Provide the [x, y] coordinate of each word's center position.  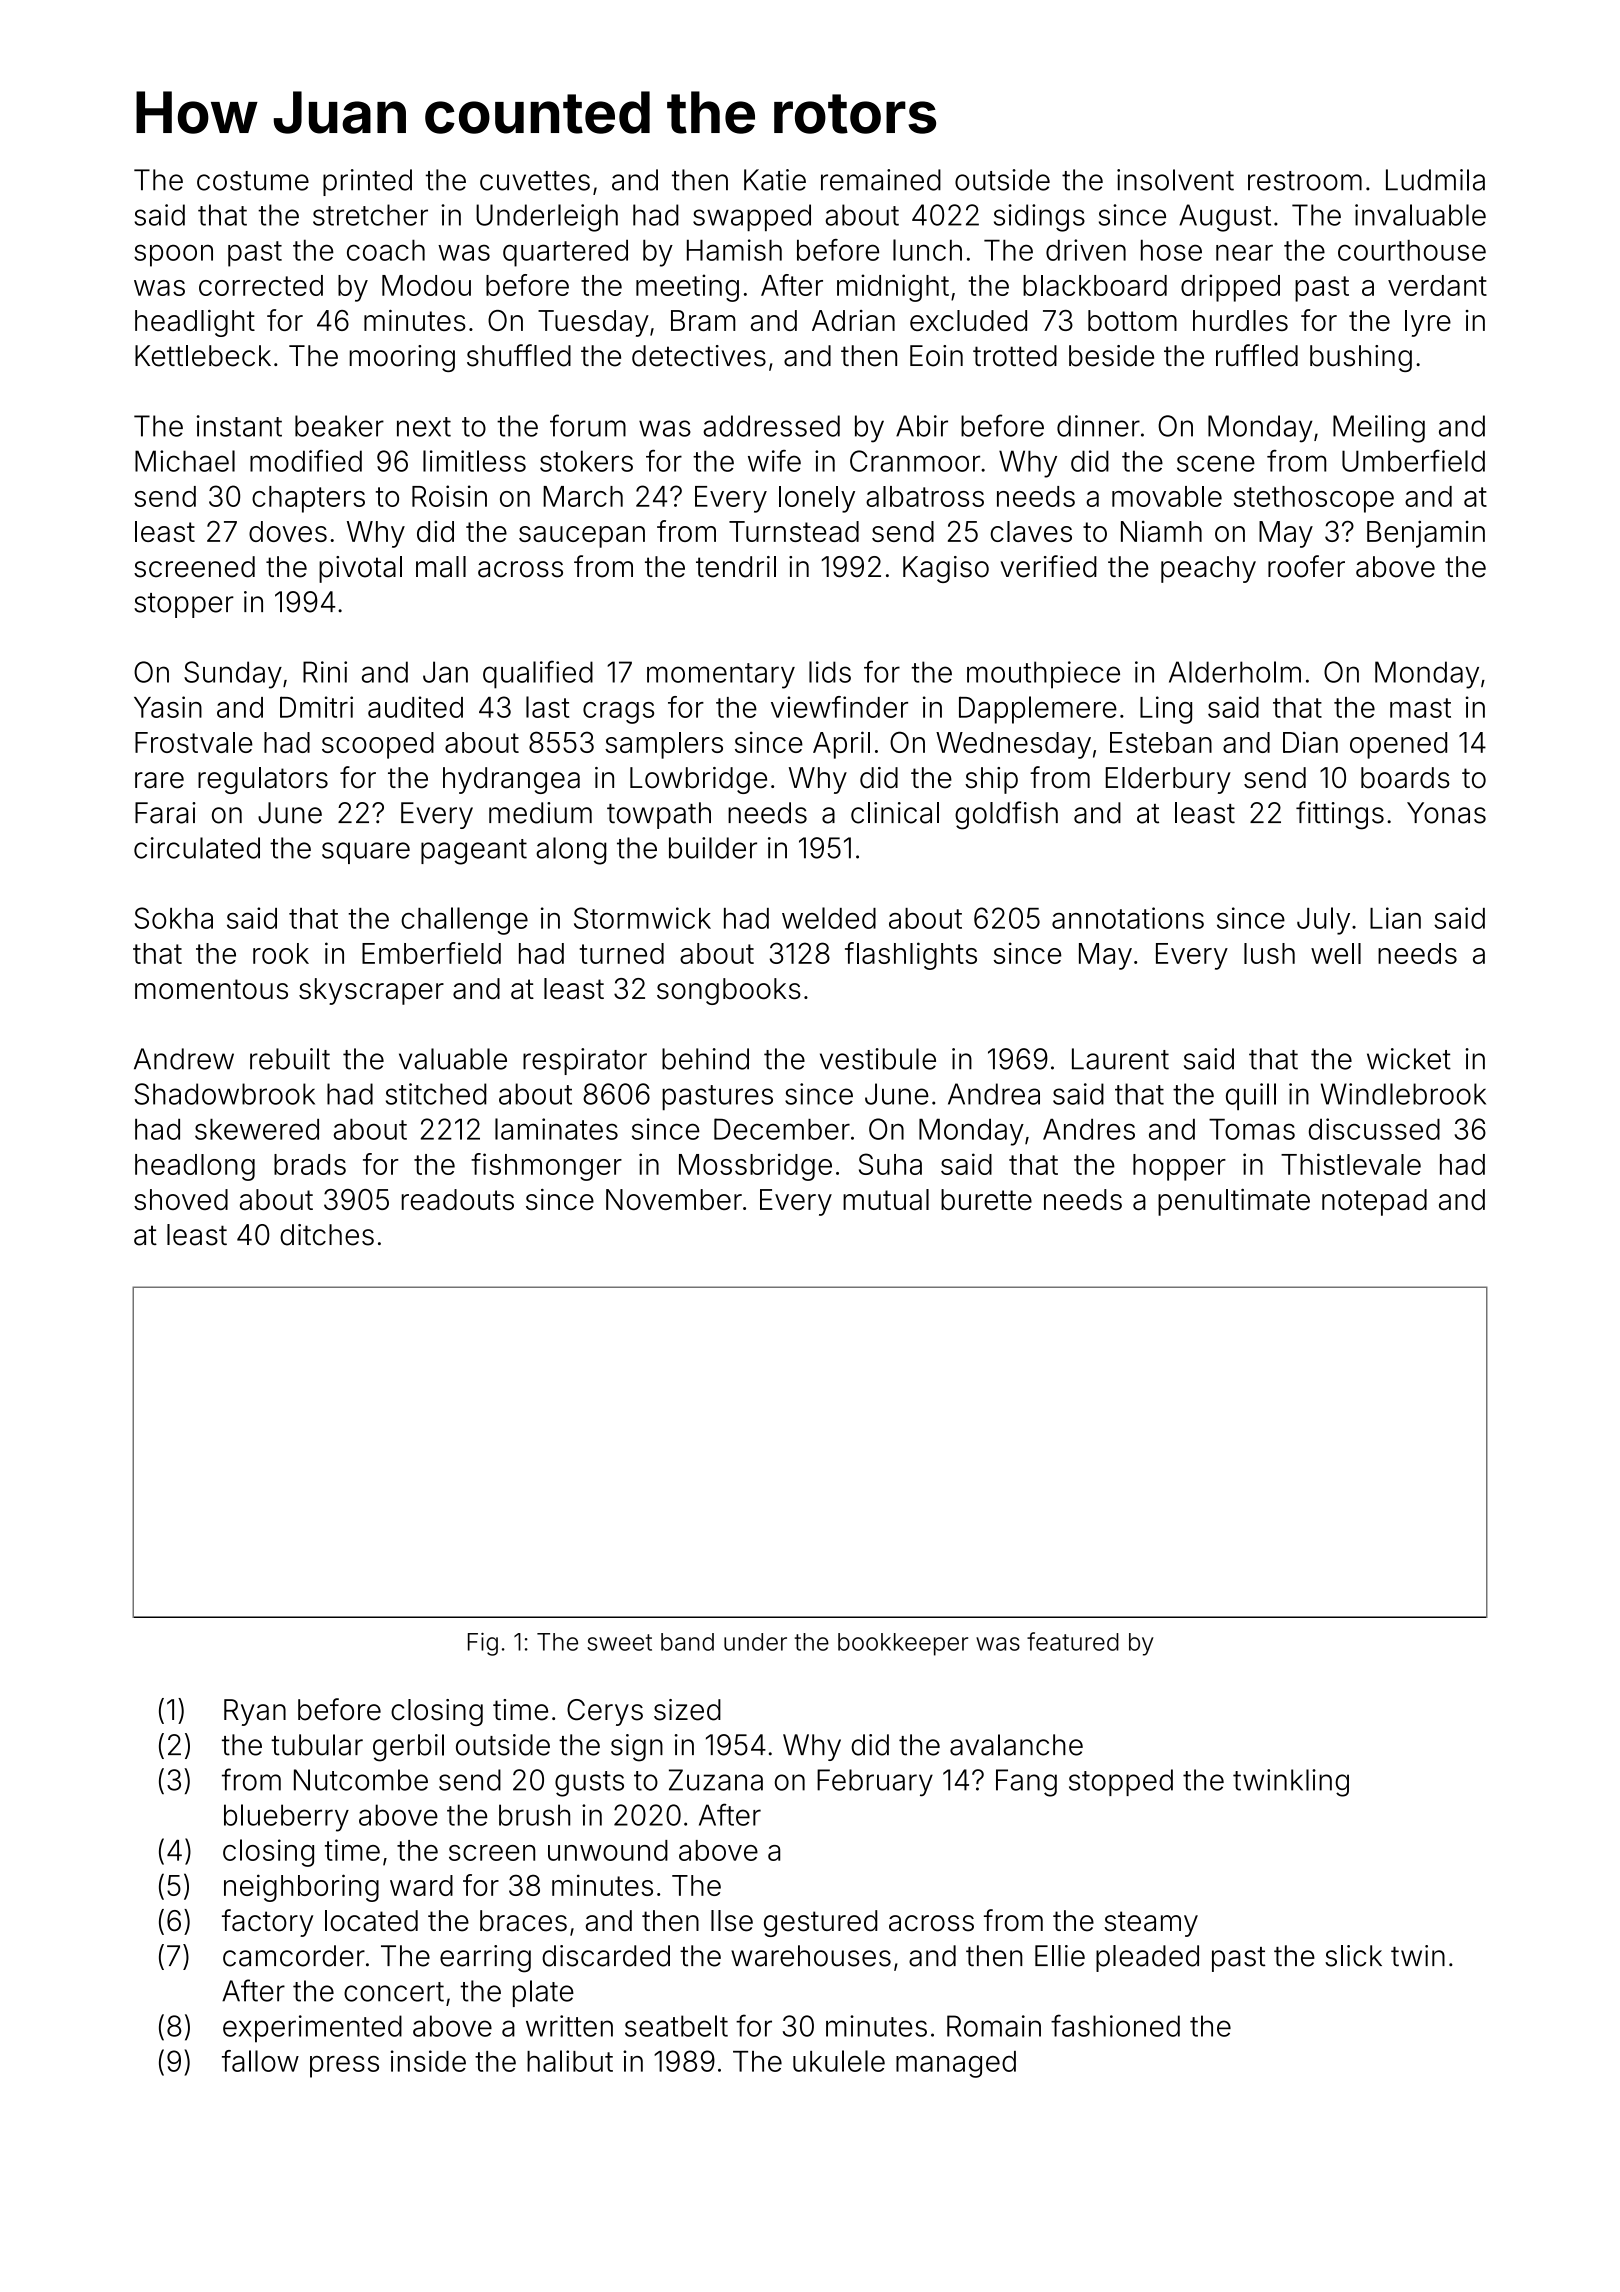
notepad [1374, 1202]
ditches [327, 1235]
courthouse [1412, 250]
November [674, 1199]
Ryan [255, 1712]
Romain [994, 2026]
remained [881, 180]
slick [1353, 1956]
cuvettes [535, 181]
